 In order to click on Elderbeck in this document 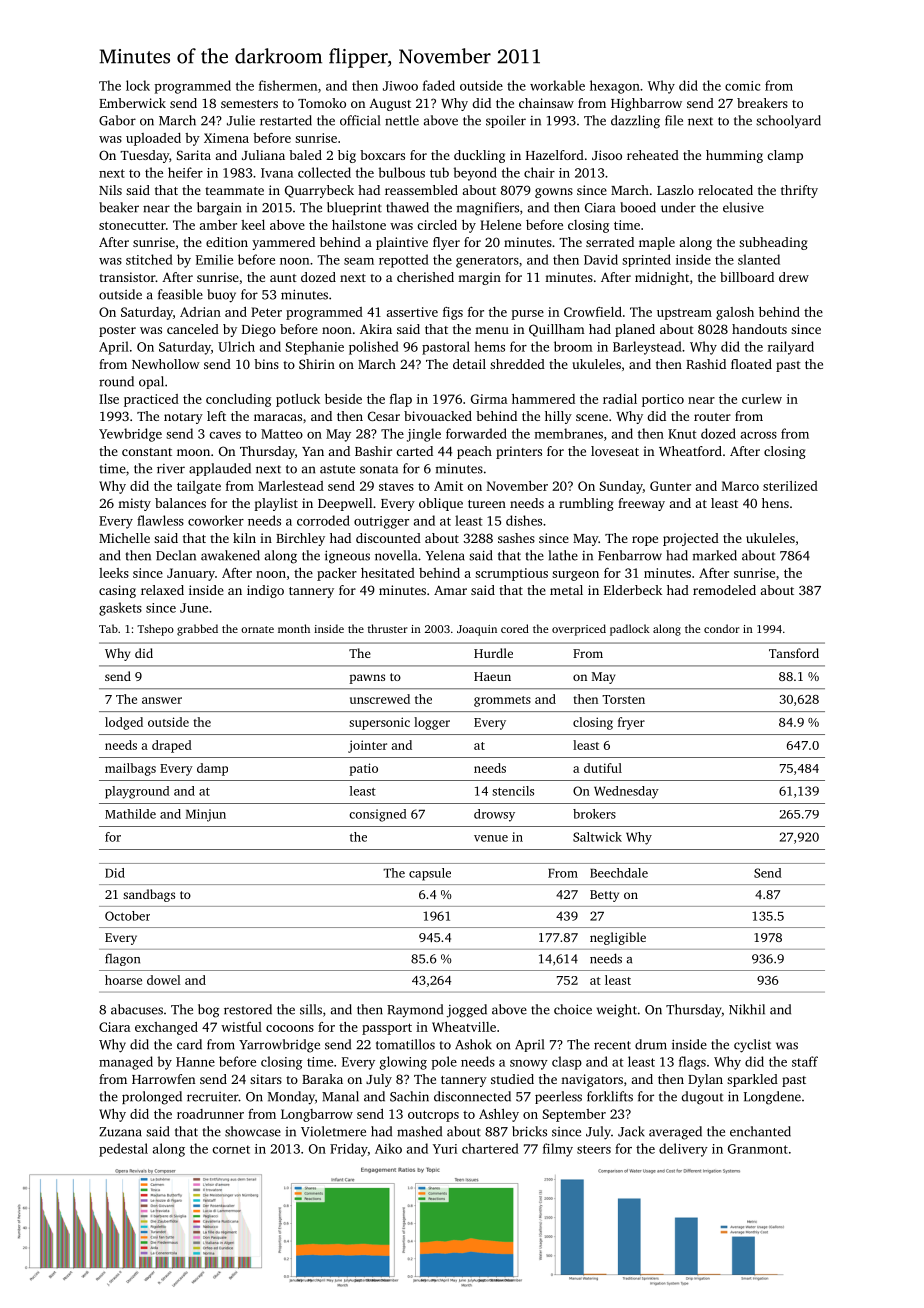, I will do `click(633, 590)`.
